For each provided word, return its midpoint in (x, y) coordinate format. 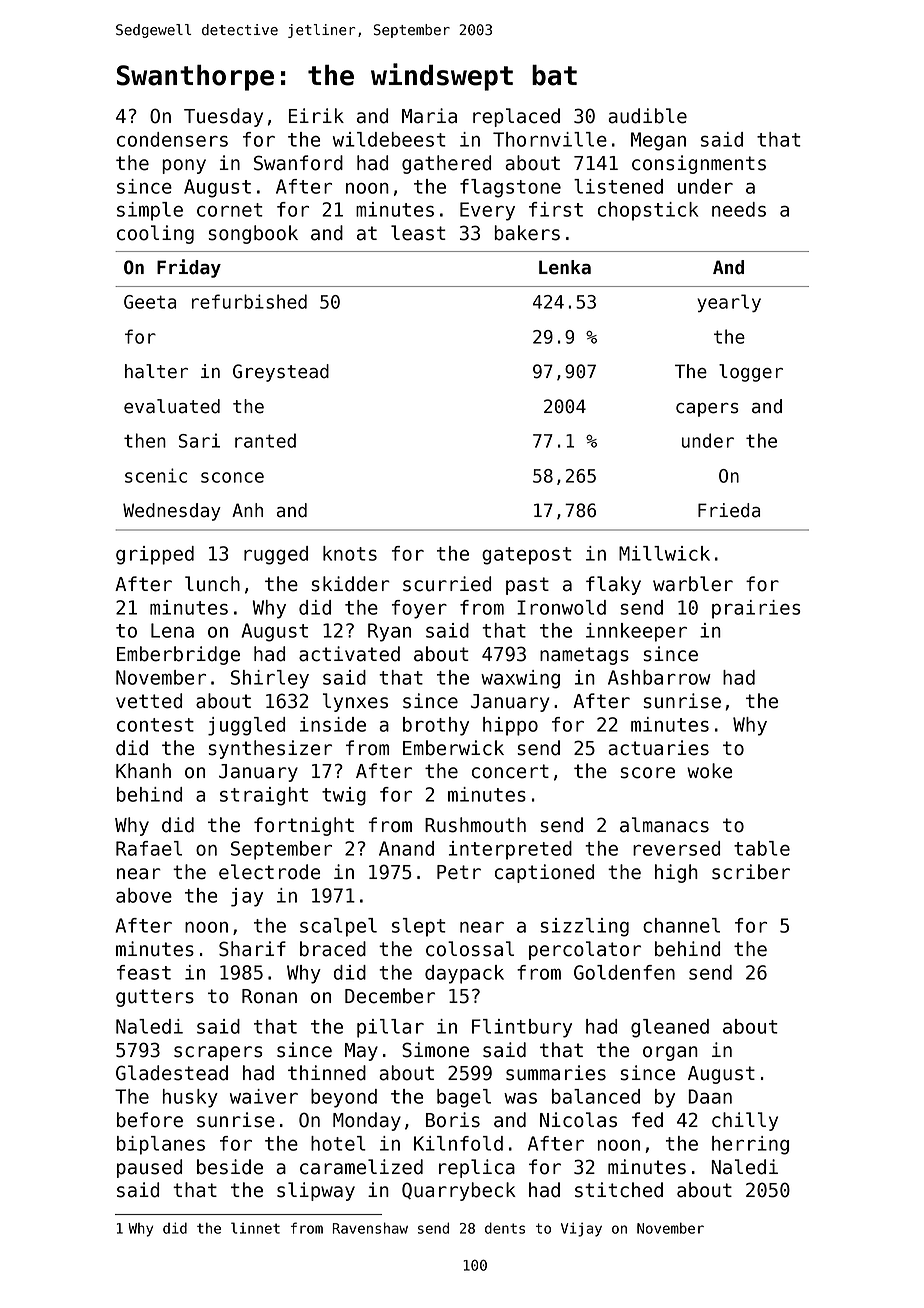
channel (681, 925)
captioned (544, 873)
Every (487, 211)
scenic (156, 475)
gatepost (527, 556)
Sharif (252, 949)
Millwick (664, 553)
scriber (751, 872)
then (145, 440)
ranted (265, 440)
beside (230, 1167)
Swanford (298, 163)
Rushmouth (475, 825)
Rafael (149, 848)
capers (707, 410)
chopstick (648, 211)
